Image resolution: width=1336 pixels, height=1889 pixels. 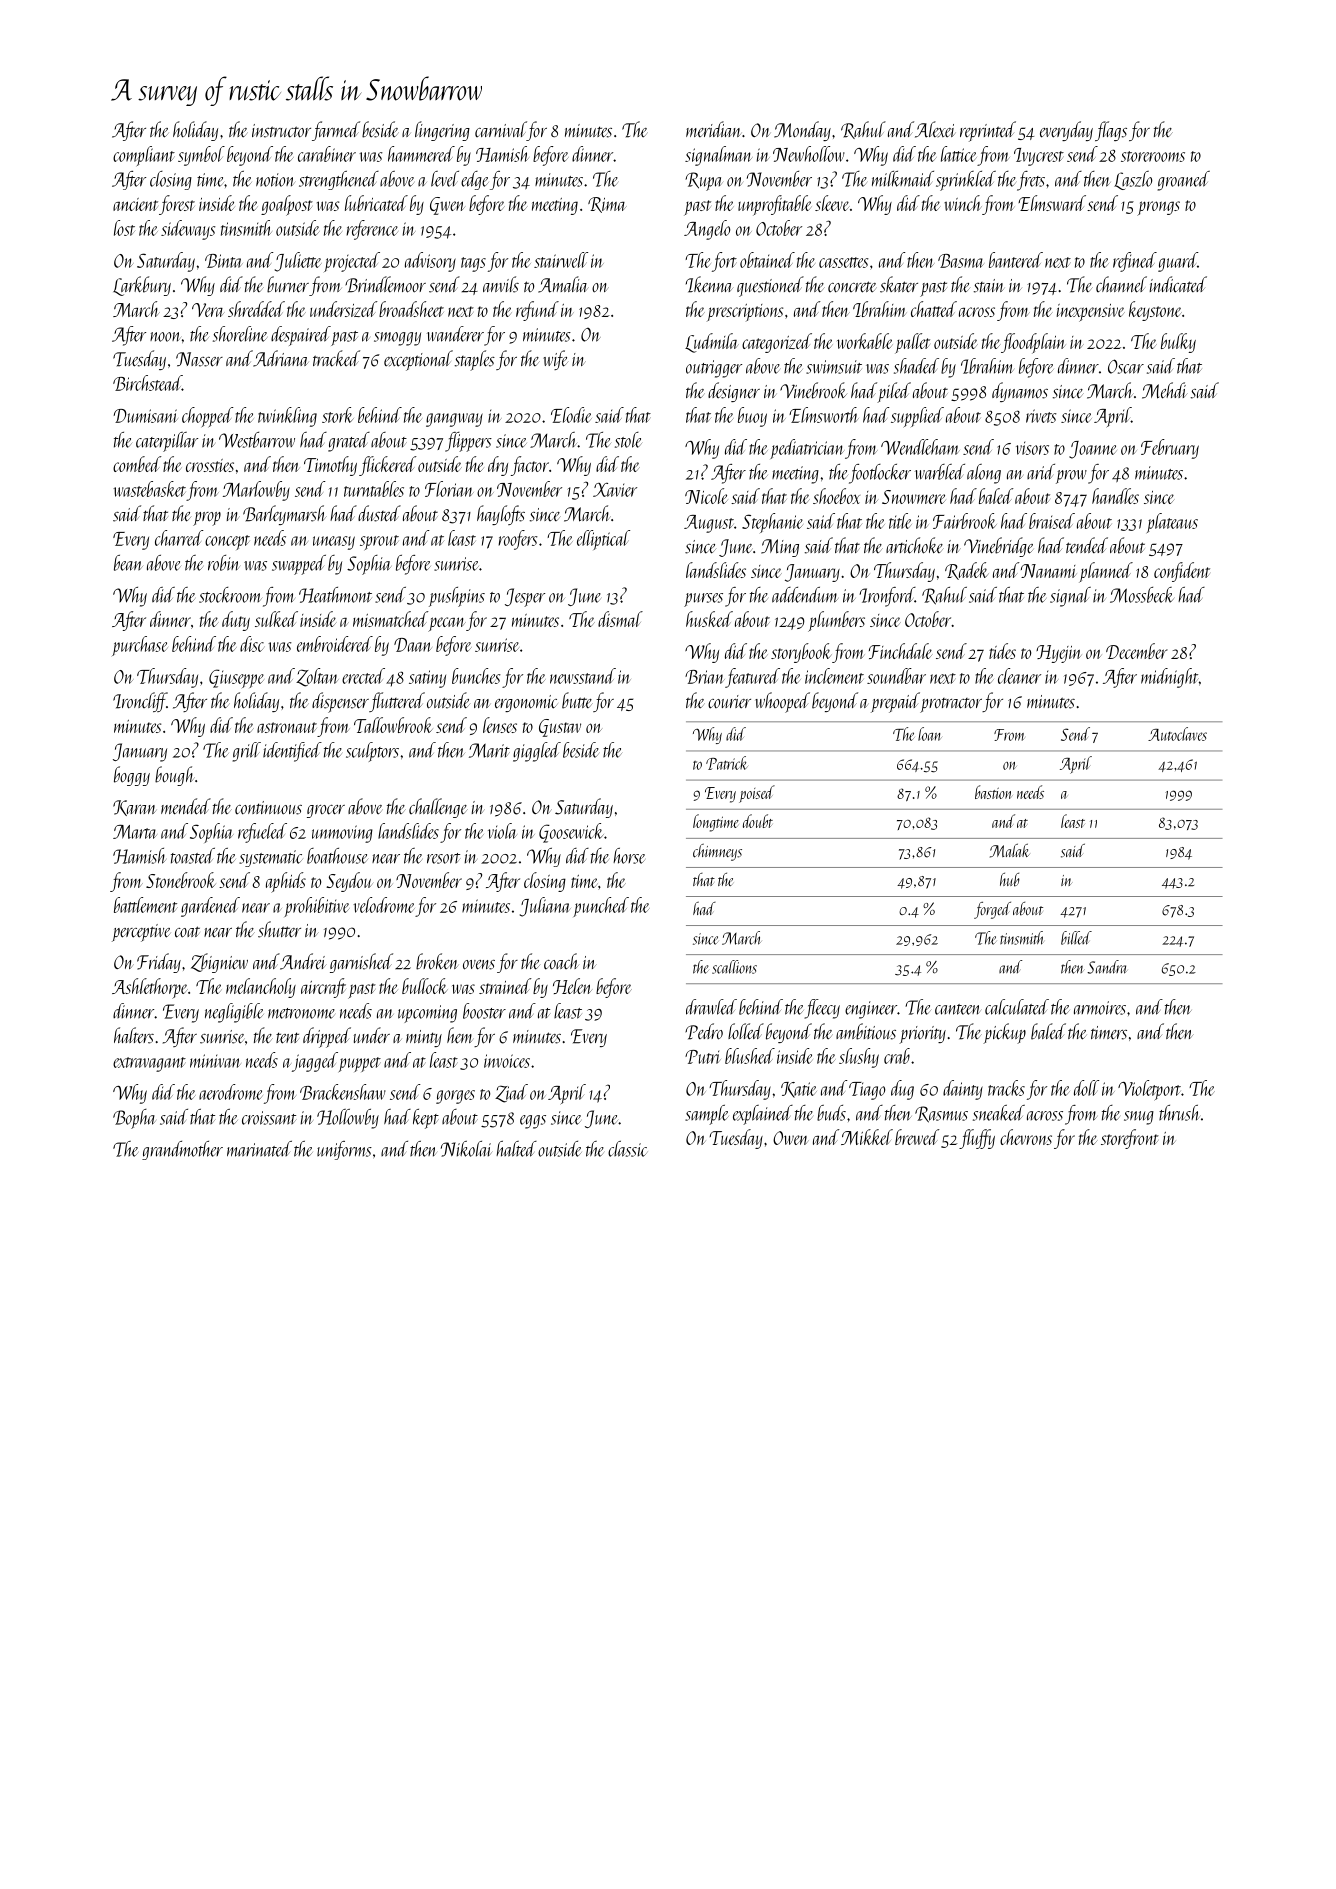 I want to click on Patrick, so click(x=727, y=763).
